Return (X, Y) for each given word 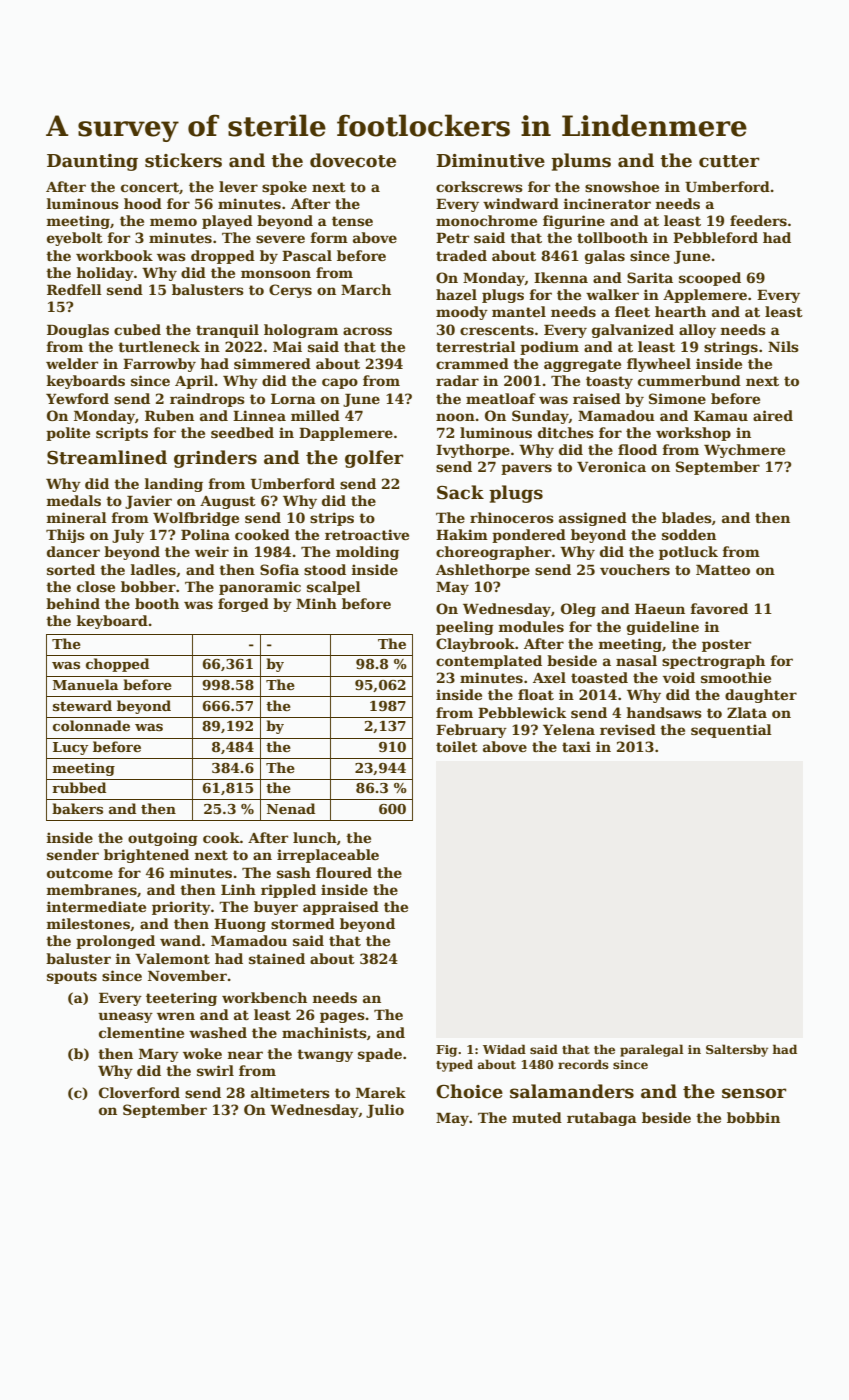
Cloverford (139, 1092)
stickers (183, 160)
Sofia (279, 569)
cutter (729, 161)
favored (719, 608)
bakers (77, 808)
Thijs (65, 536)
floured (344, 872)
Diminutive (490, 161)
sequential (731, 731)
